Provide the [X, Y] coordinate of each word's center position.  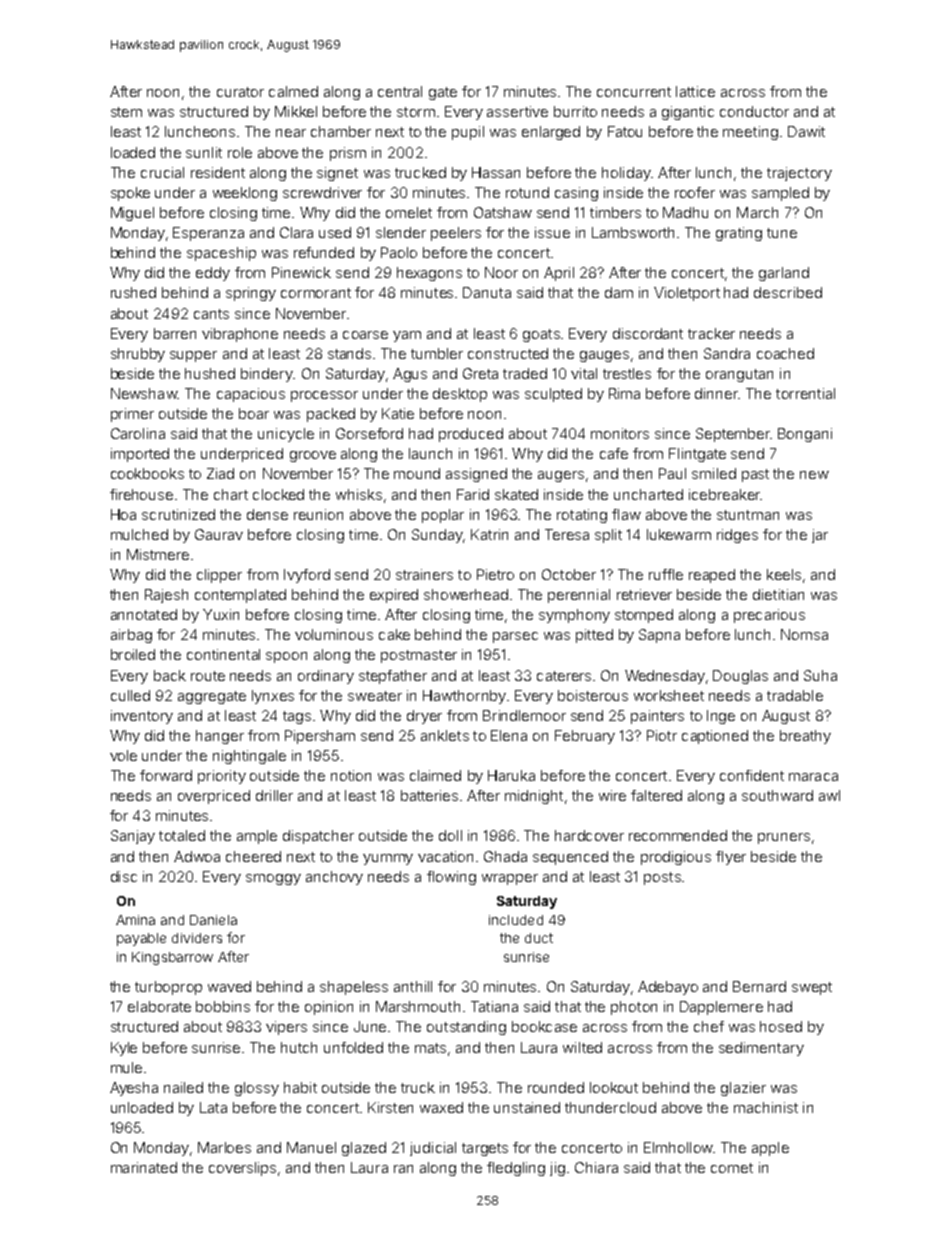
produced [471, 435]
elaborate [159, 1006]
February [585, 737]
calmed [293, 91]
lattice [695, 91]
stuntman [748, 515]
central [400, 91]
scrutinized [178, 514]
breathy [805, 737]
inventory [142, 717]
